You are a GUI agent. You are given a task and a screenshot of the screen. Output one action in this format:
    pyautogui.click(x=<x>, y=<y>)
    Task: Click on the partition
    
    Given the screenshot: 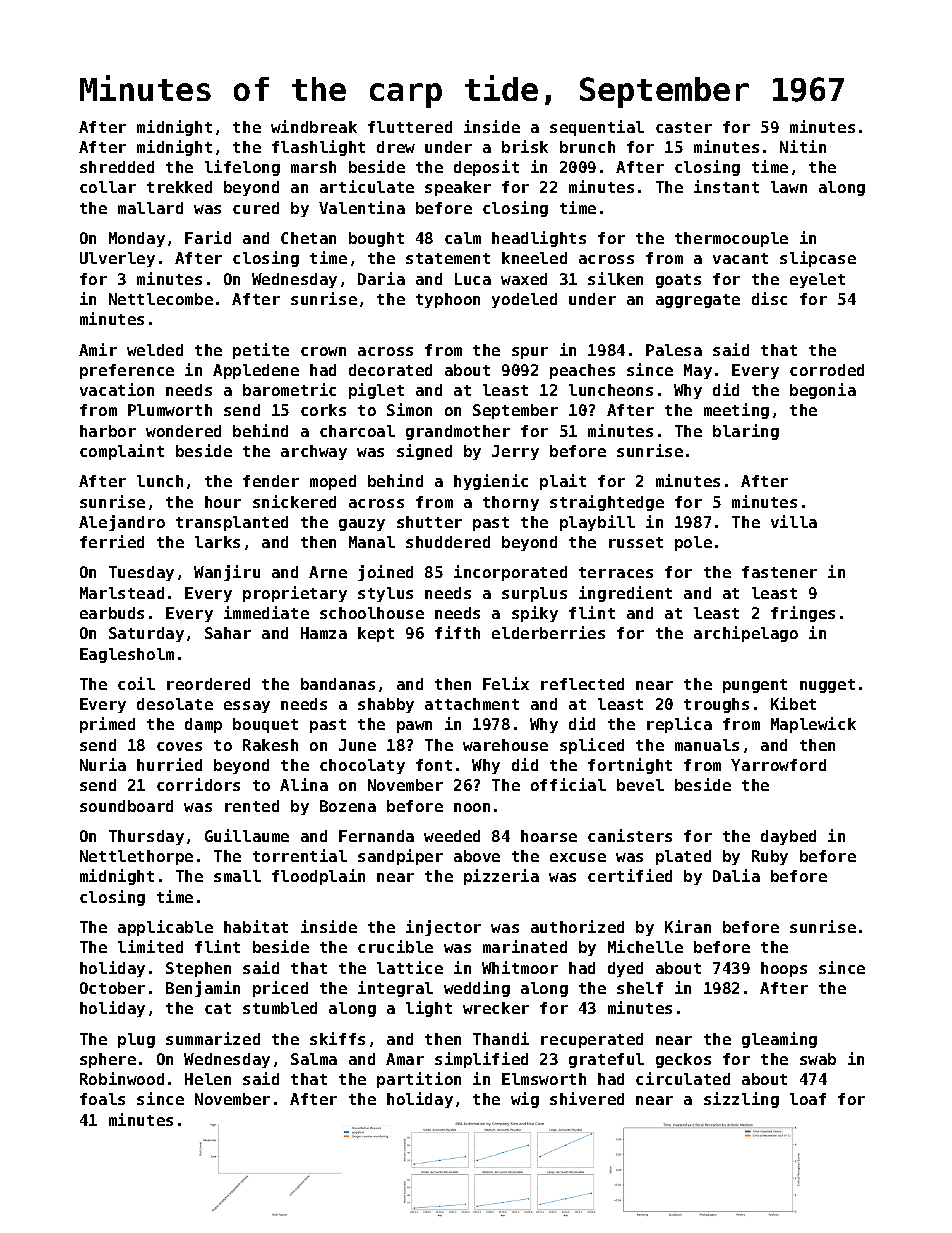 What is the action you would take?
    pyautogui.click(x=419, y=1080)
